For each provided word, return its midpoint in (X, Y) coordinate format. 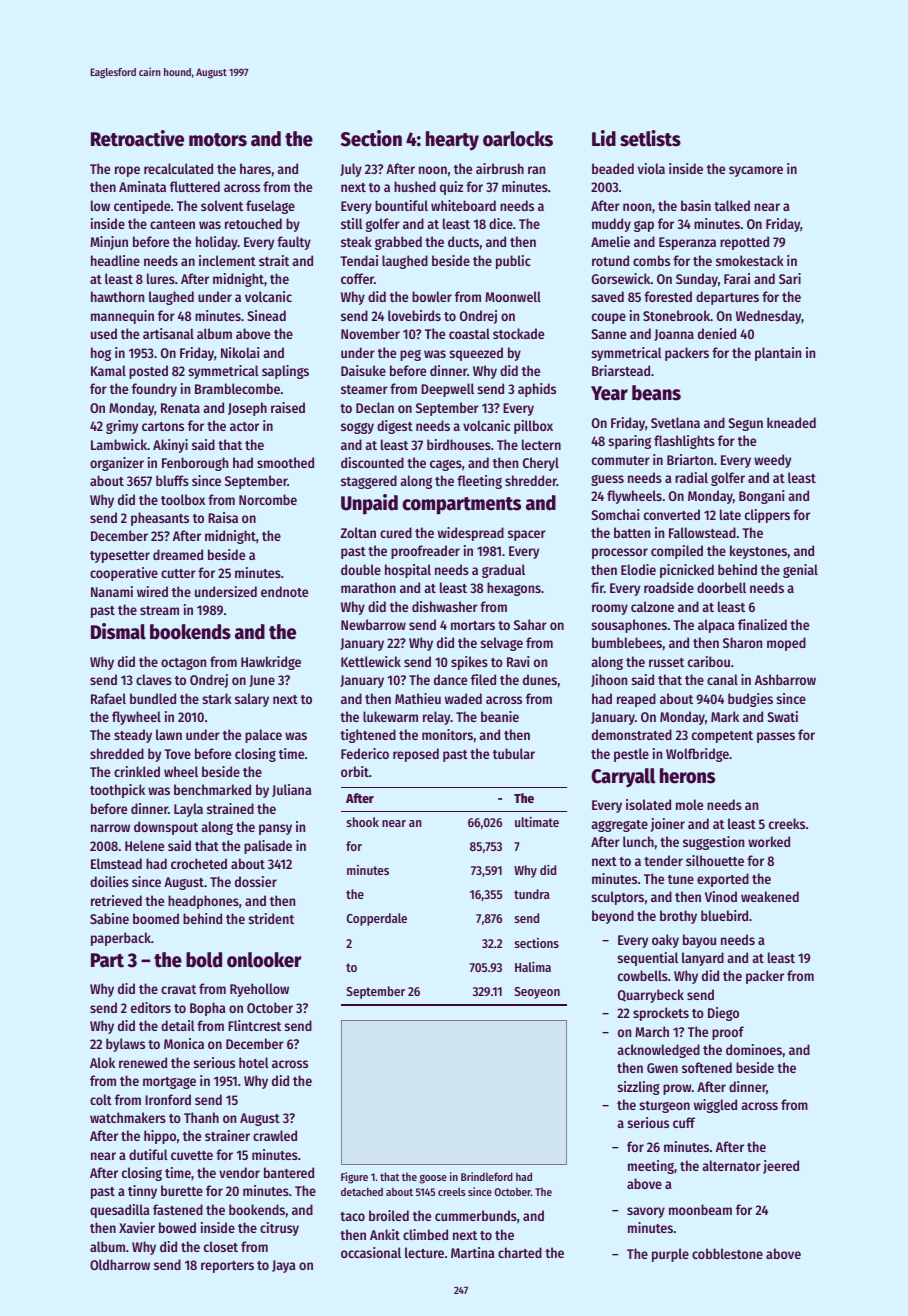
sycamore (756, 171)
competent (722, 737)
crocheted (199, 863)
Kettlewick (371, 661)
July (351, 170)
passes (776, 737)
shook (363, 822)
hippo (160, 1137)
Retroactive (137, 138)
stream (159, 610)
